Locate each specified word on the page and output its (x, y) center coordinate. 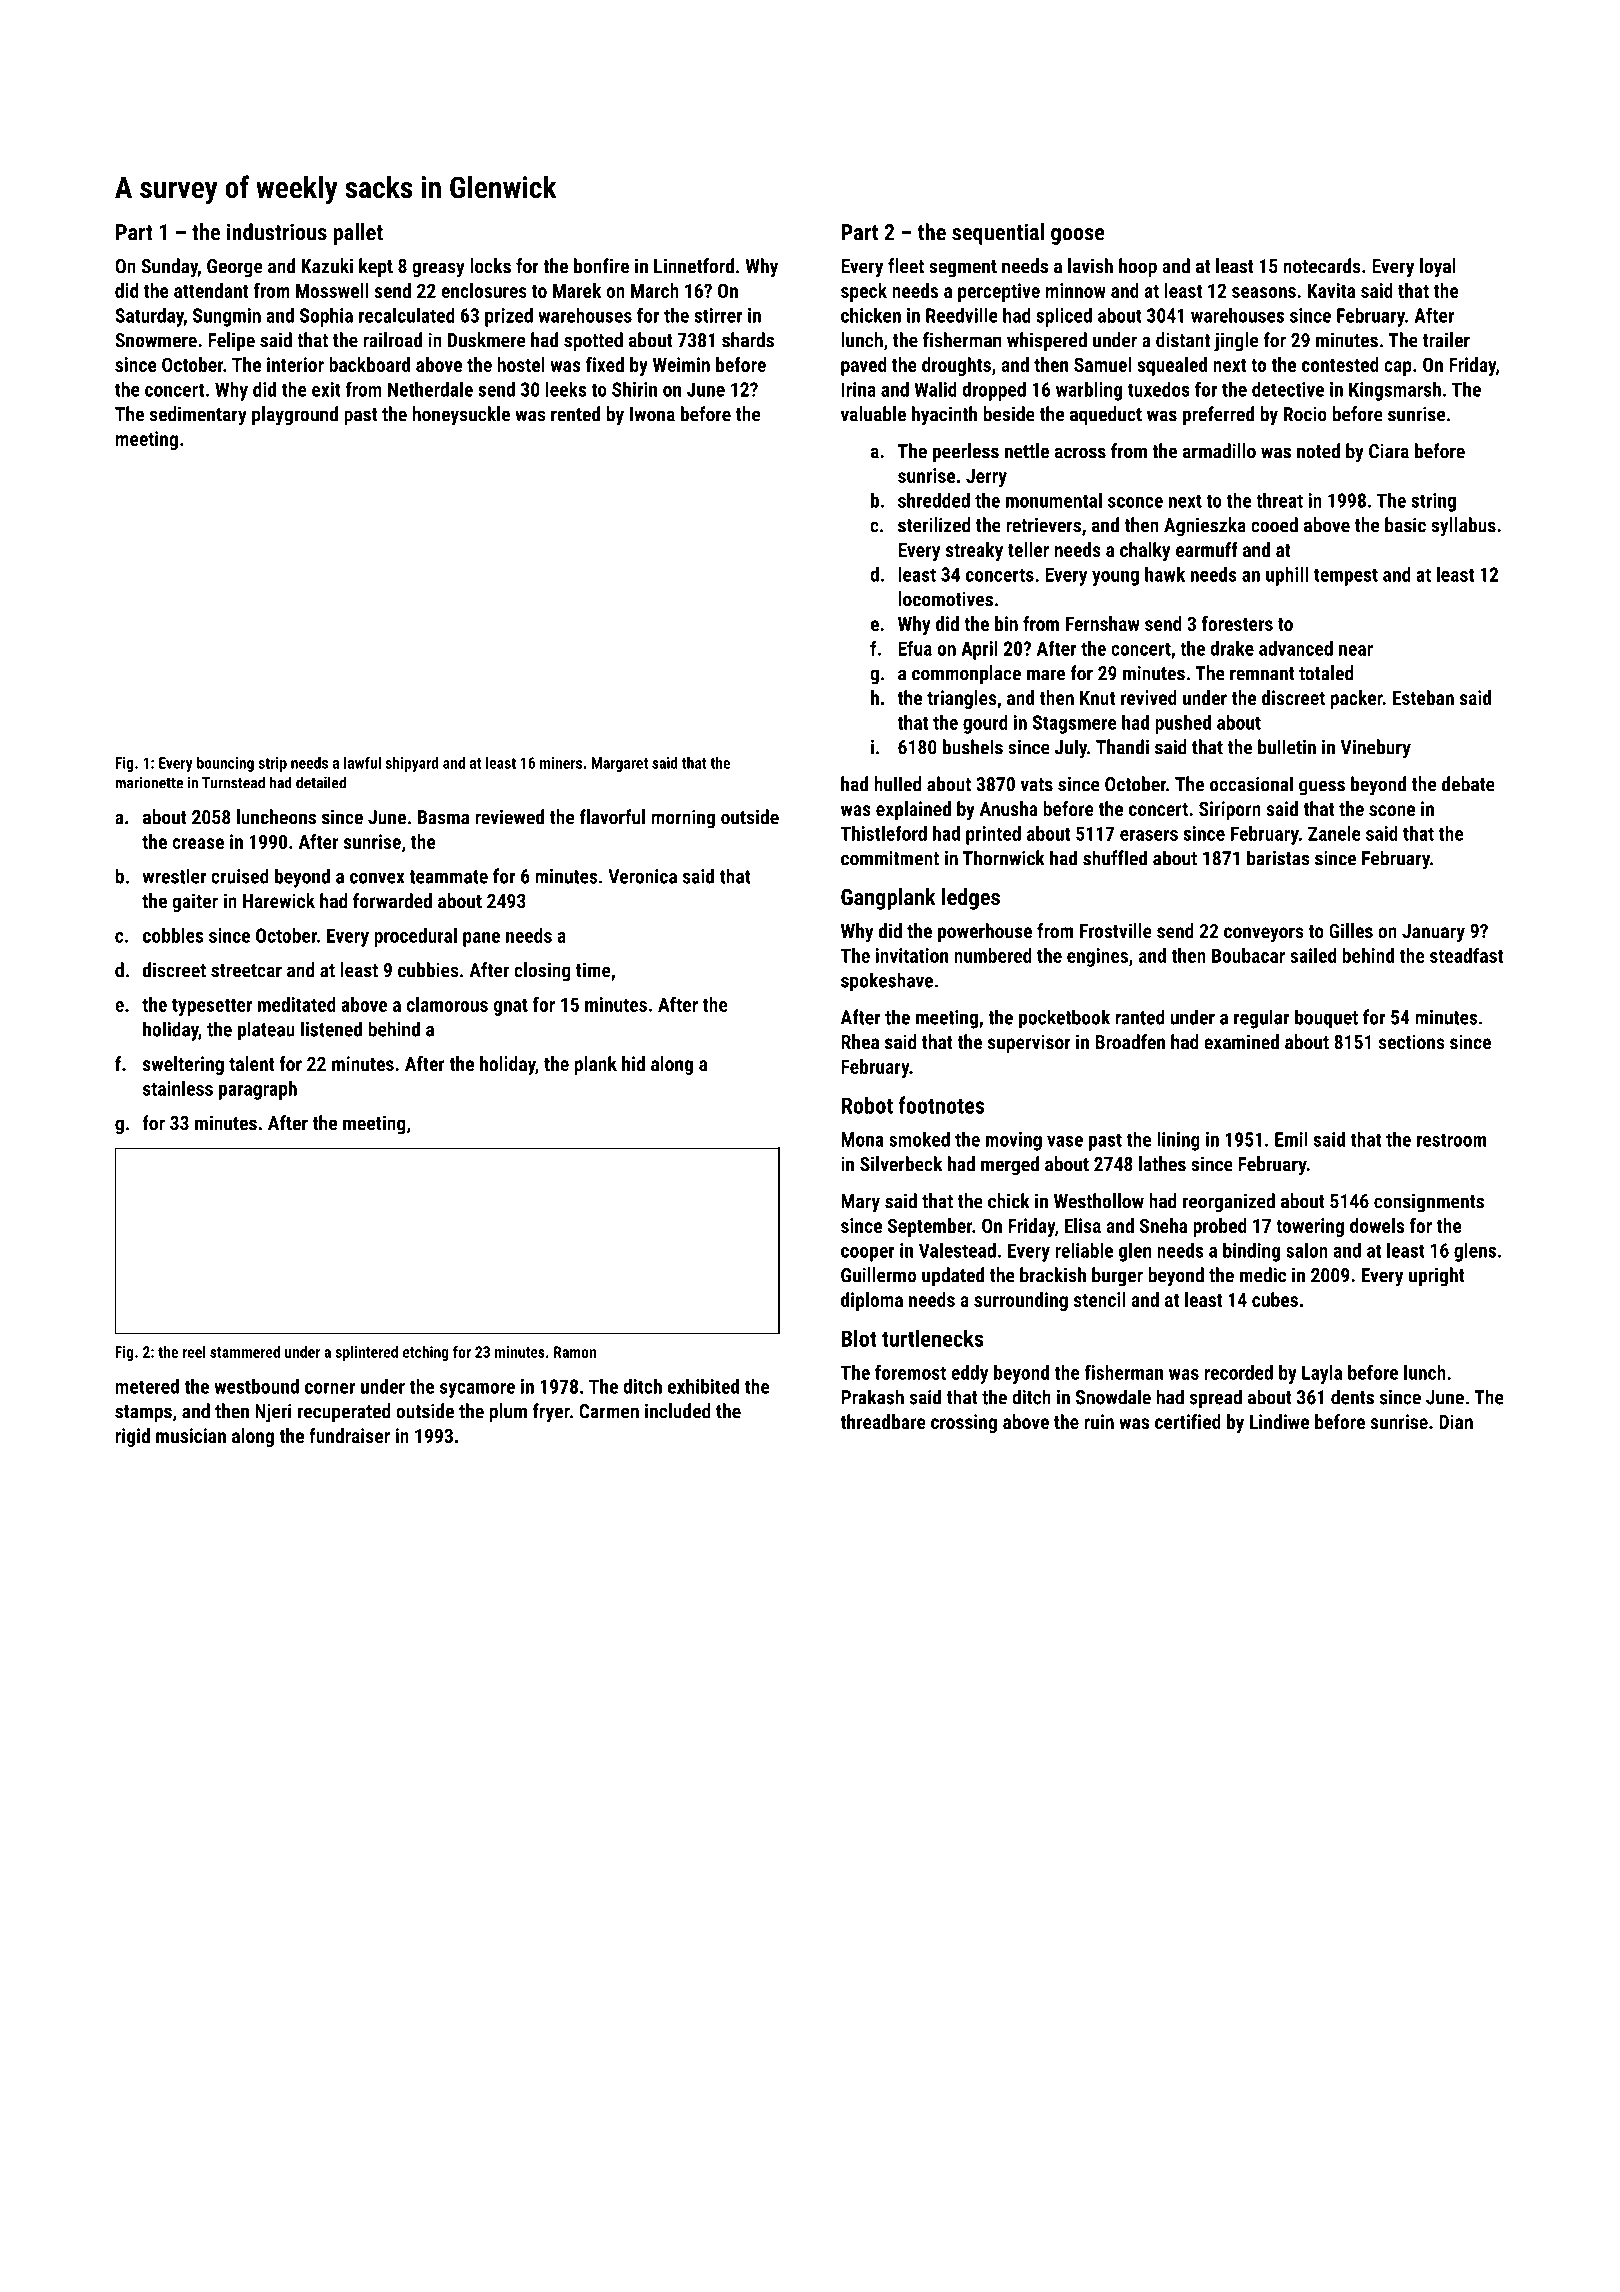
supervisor (1029, 1043)
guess (1322, 788)
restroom (1451, 1140)
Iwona (652, 414)
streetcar (246, 971)
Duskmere (487, 340)
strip (272, 764)
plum (508, 1413)
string (1433, 502)
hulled (897, 784)
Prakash (872, 1397)
